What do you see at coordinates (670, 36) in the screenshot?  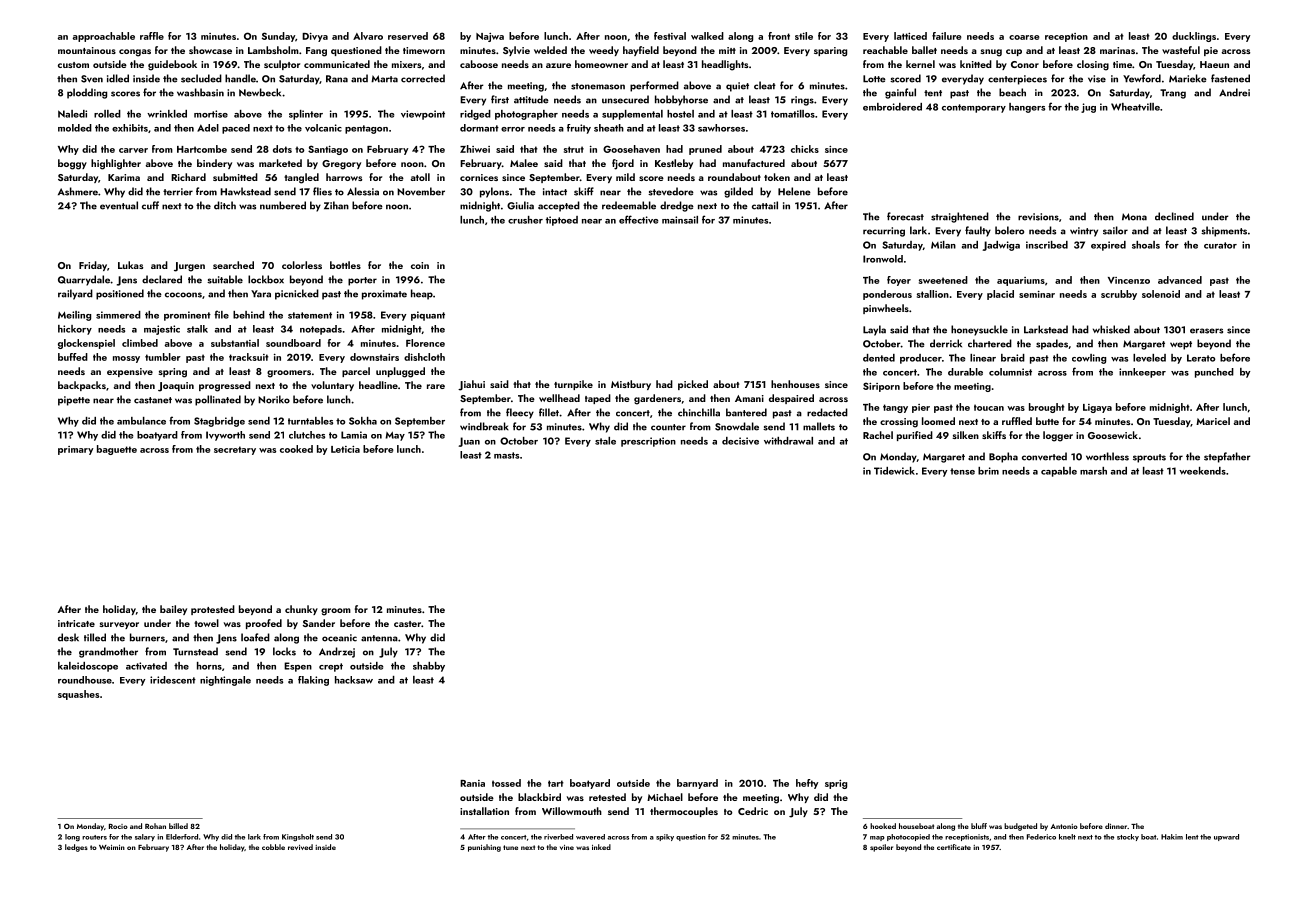 I see `festival` at bounding box center [670, 36].
